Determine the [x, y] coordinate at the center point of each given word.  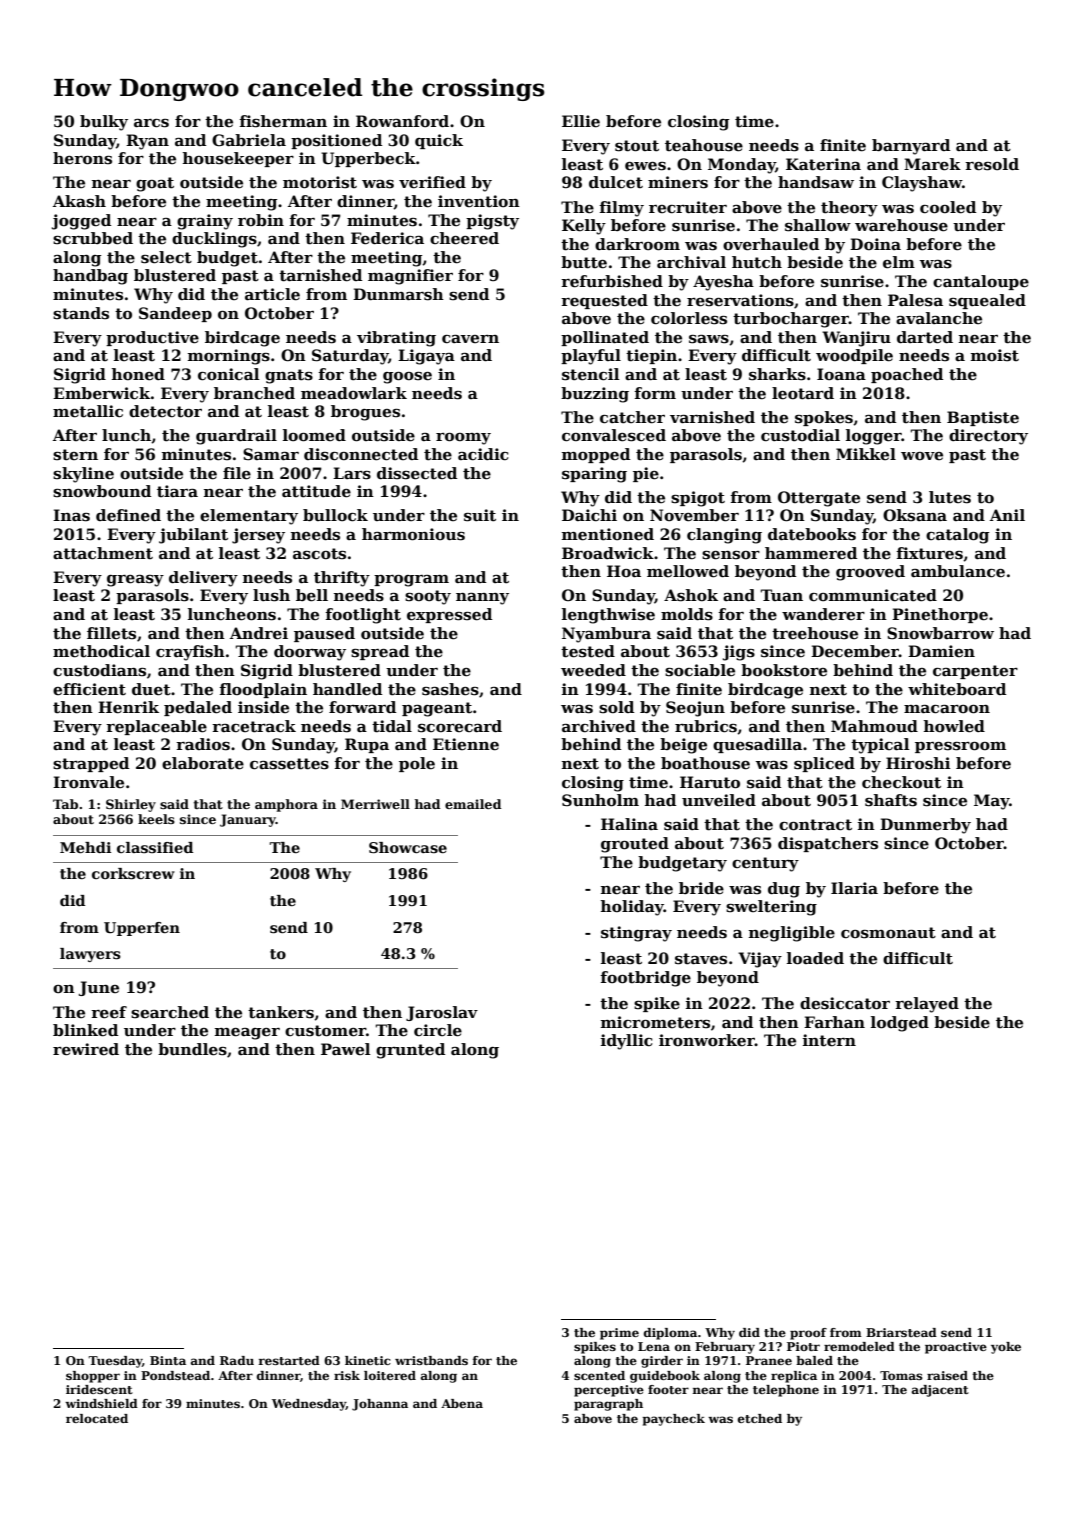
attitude [316, 491]
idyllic [627, 1042]
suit [480, 515]
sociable [700, 670]
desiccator [845, 1003]
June [99, 988]
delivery [203, 579]
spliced [824, 764]
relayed [927, 1005]
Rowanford [402, 121]
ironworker [707, 1040]
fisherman [283, 121]
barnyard [911, 147]
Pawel [345, 1049]
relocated [97, 1418]
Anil [1007, 515]
